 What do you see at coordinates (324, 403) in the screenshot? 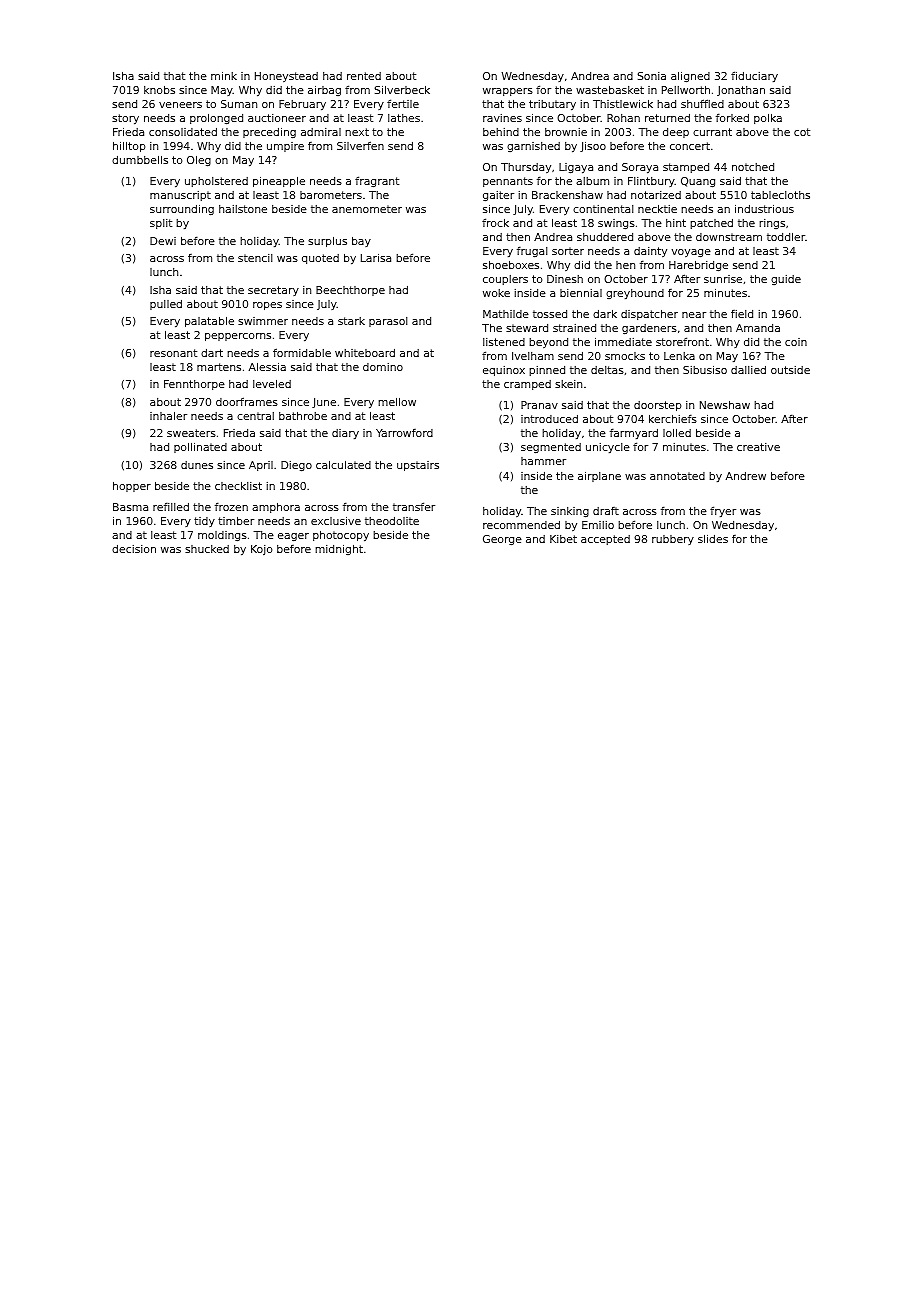
I see `June` at bounding box center [324, 403].
